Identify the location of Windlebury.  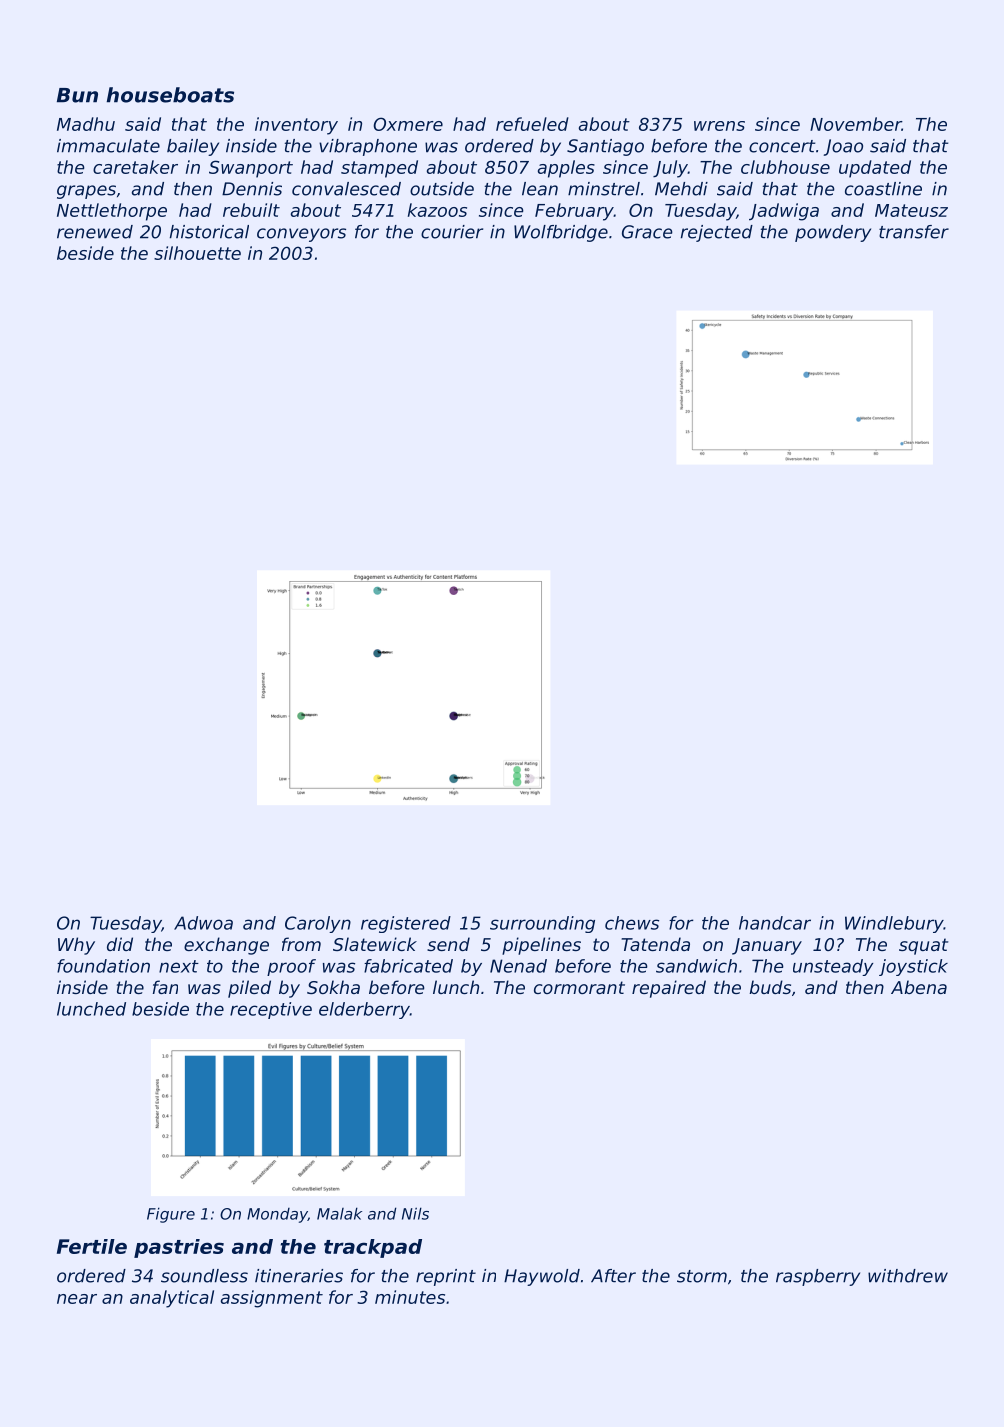
(894, 924).
